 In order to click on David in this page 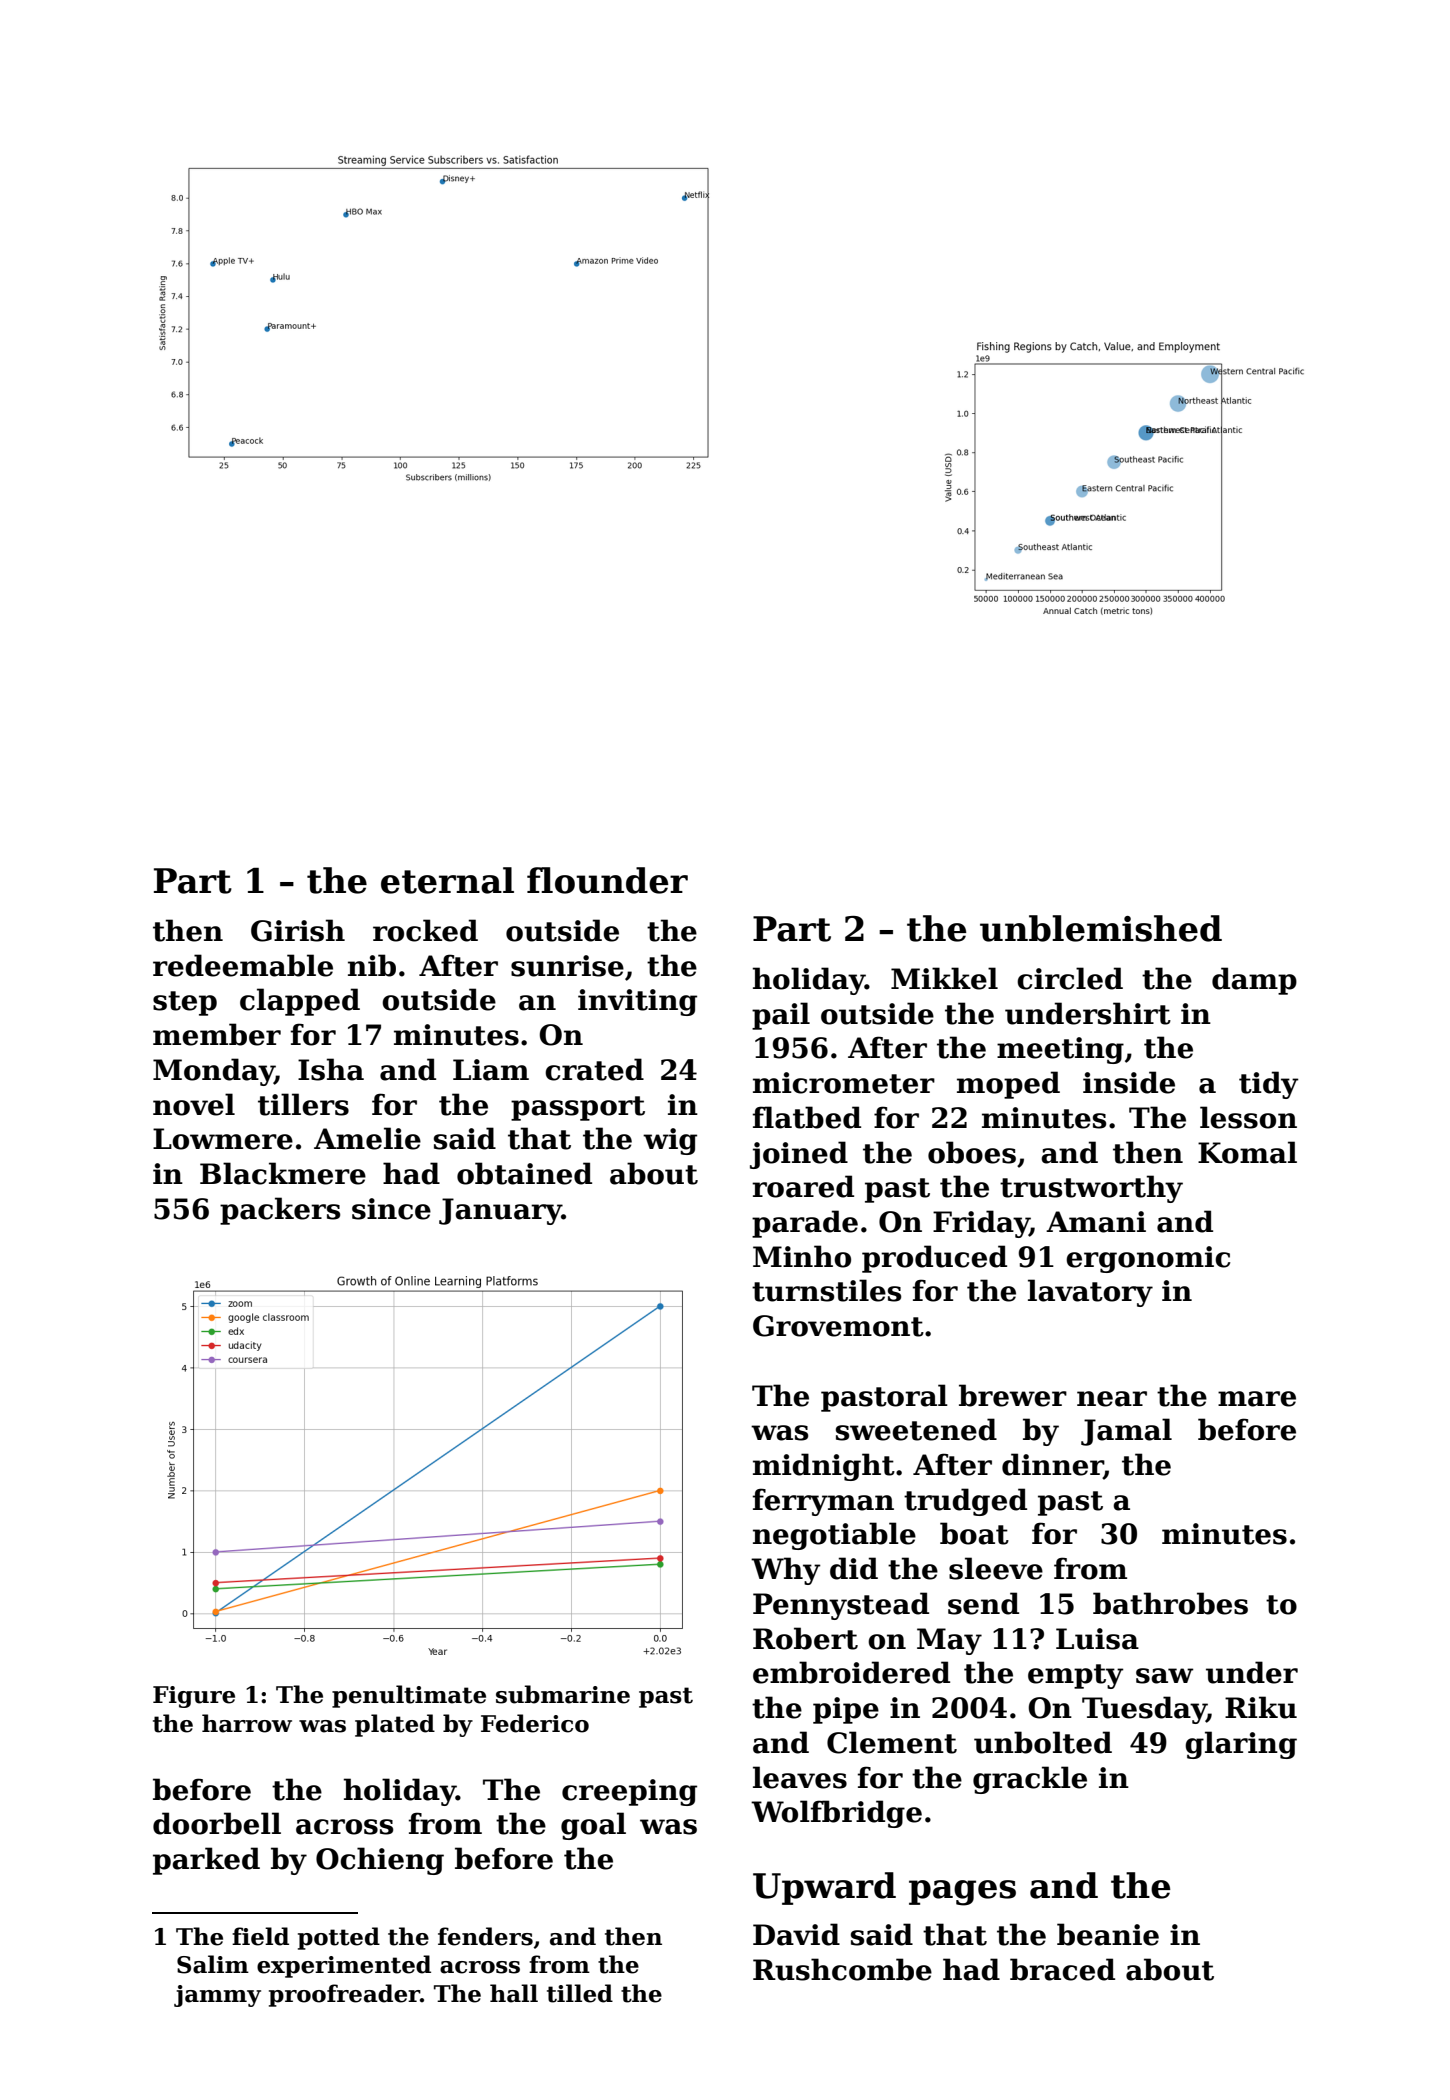, I will do `click(796, 1934)`.
